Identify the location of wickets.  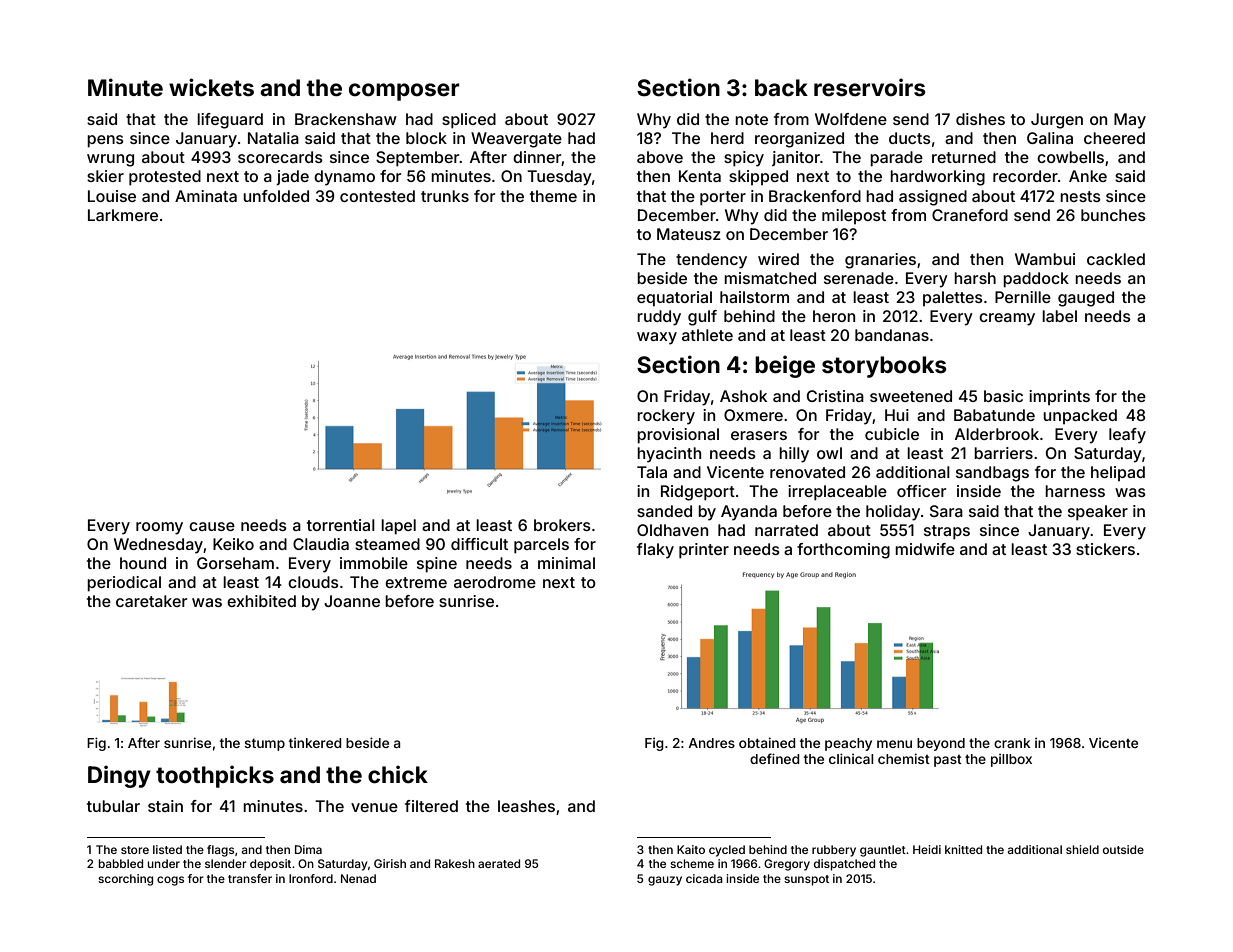
(211, 87).
